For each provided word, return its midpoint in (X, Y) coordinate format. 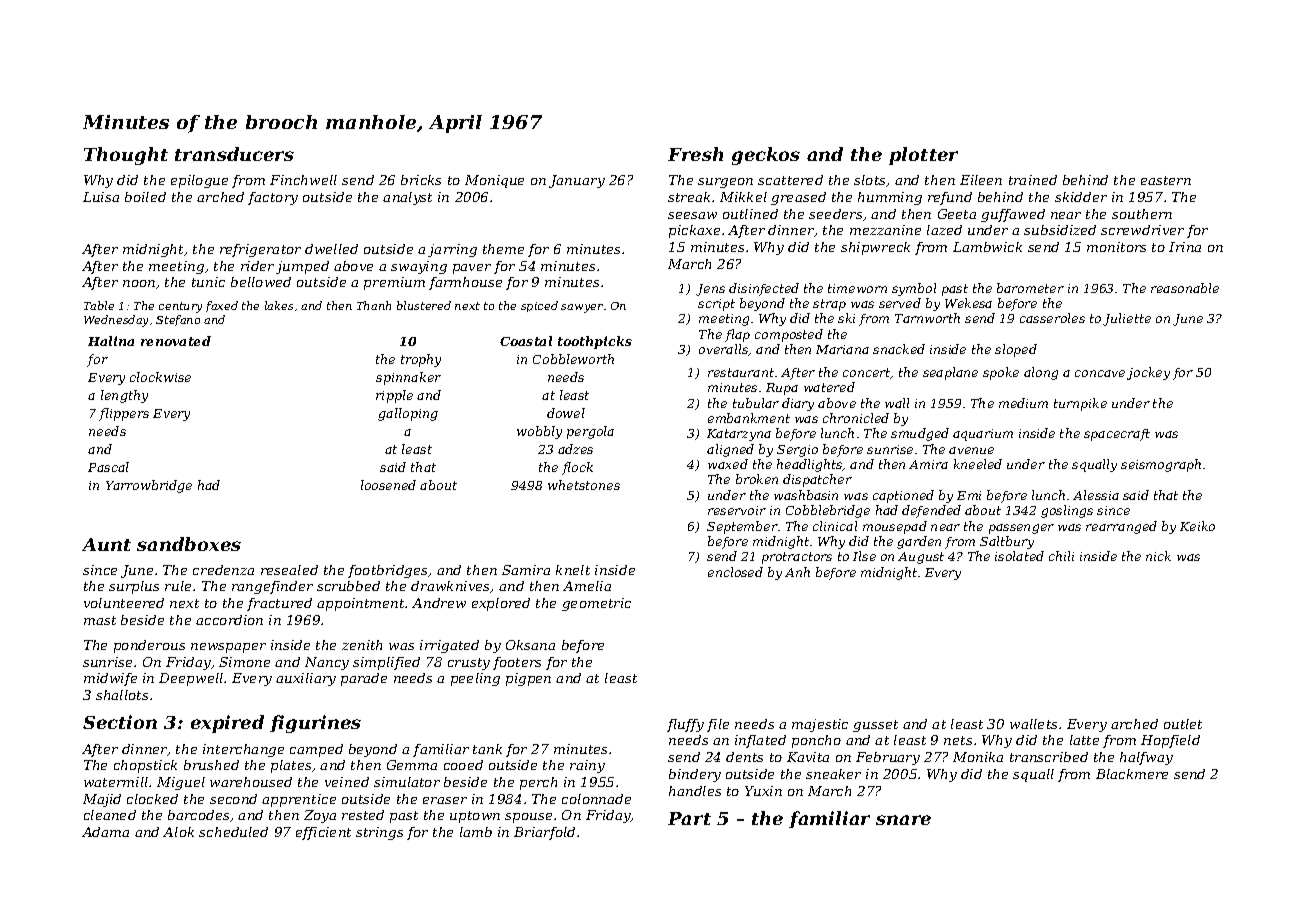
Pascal (108, 467)
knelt (573, 570)
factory (273, 198)
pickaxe (694, 231)
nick (1158, 556)
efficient (323, 833)
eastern (1166, 180)
